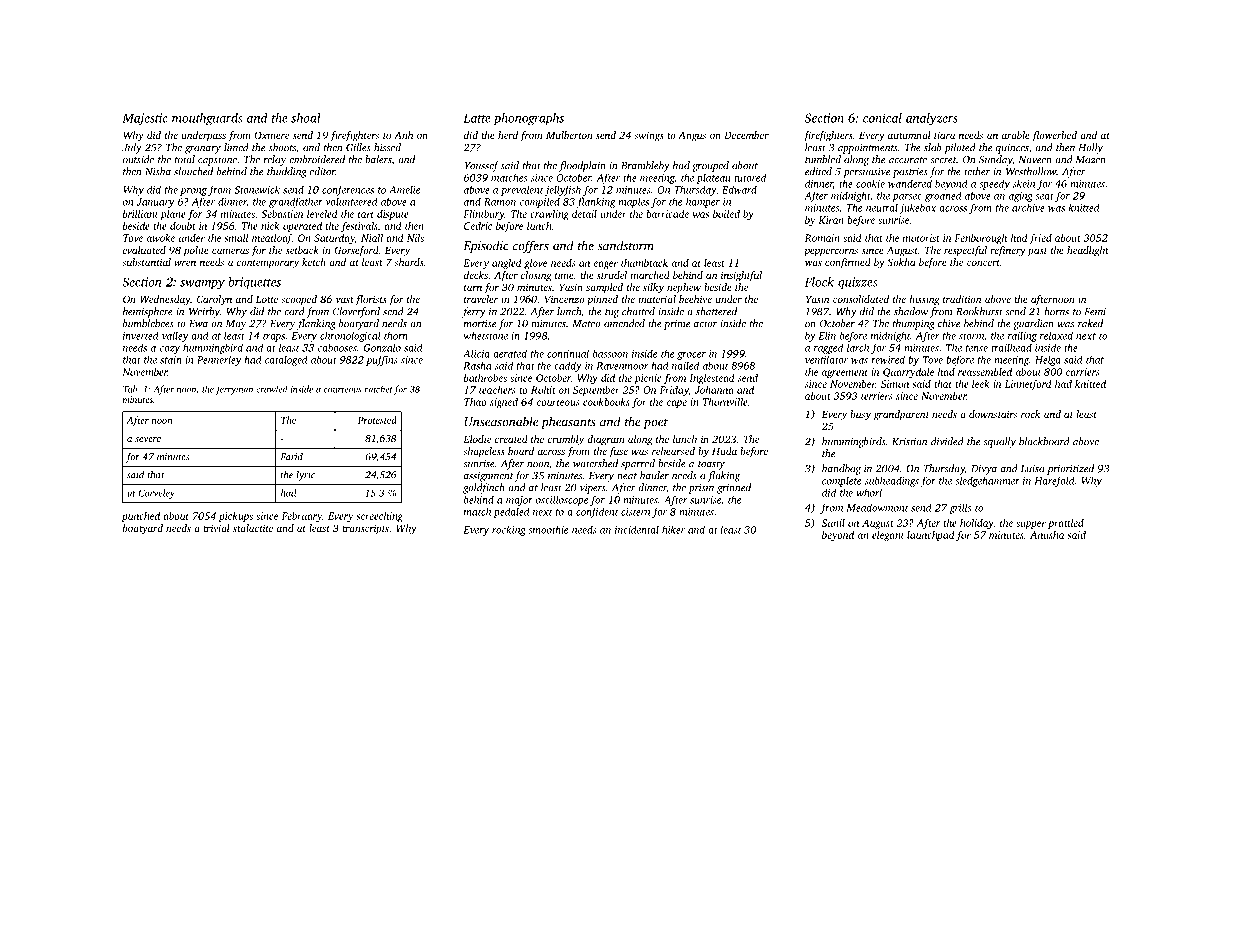 This page has width=1233, height=952. Describe the element at coordinates (977, 348) in the page. I see `tense` at that location.
